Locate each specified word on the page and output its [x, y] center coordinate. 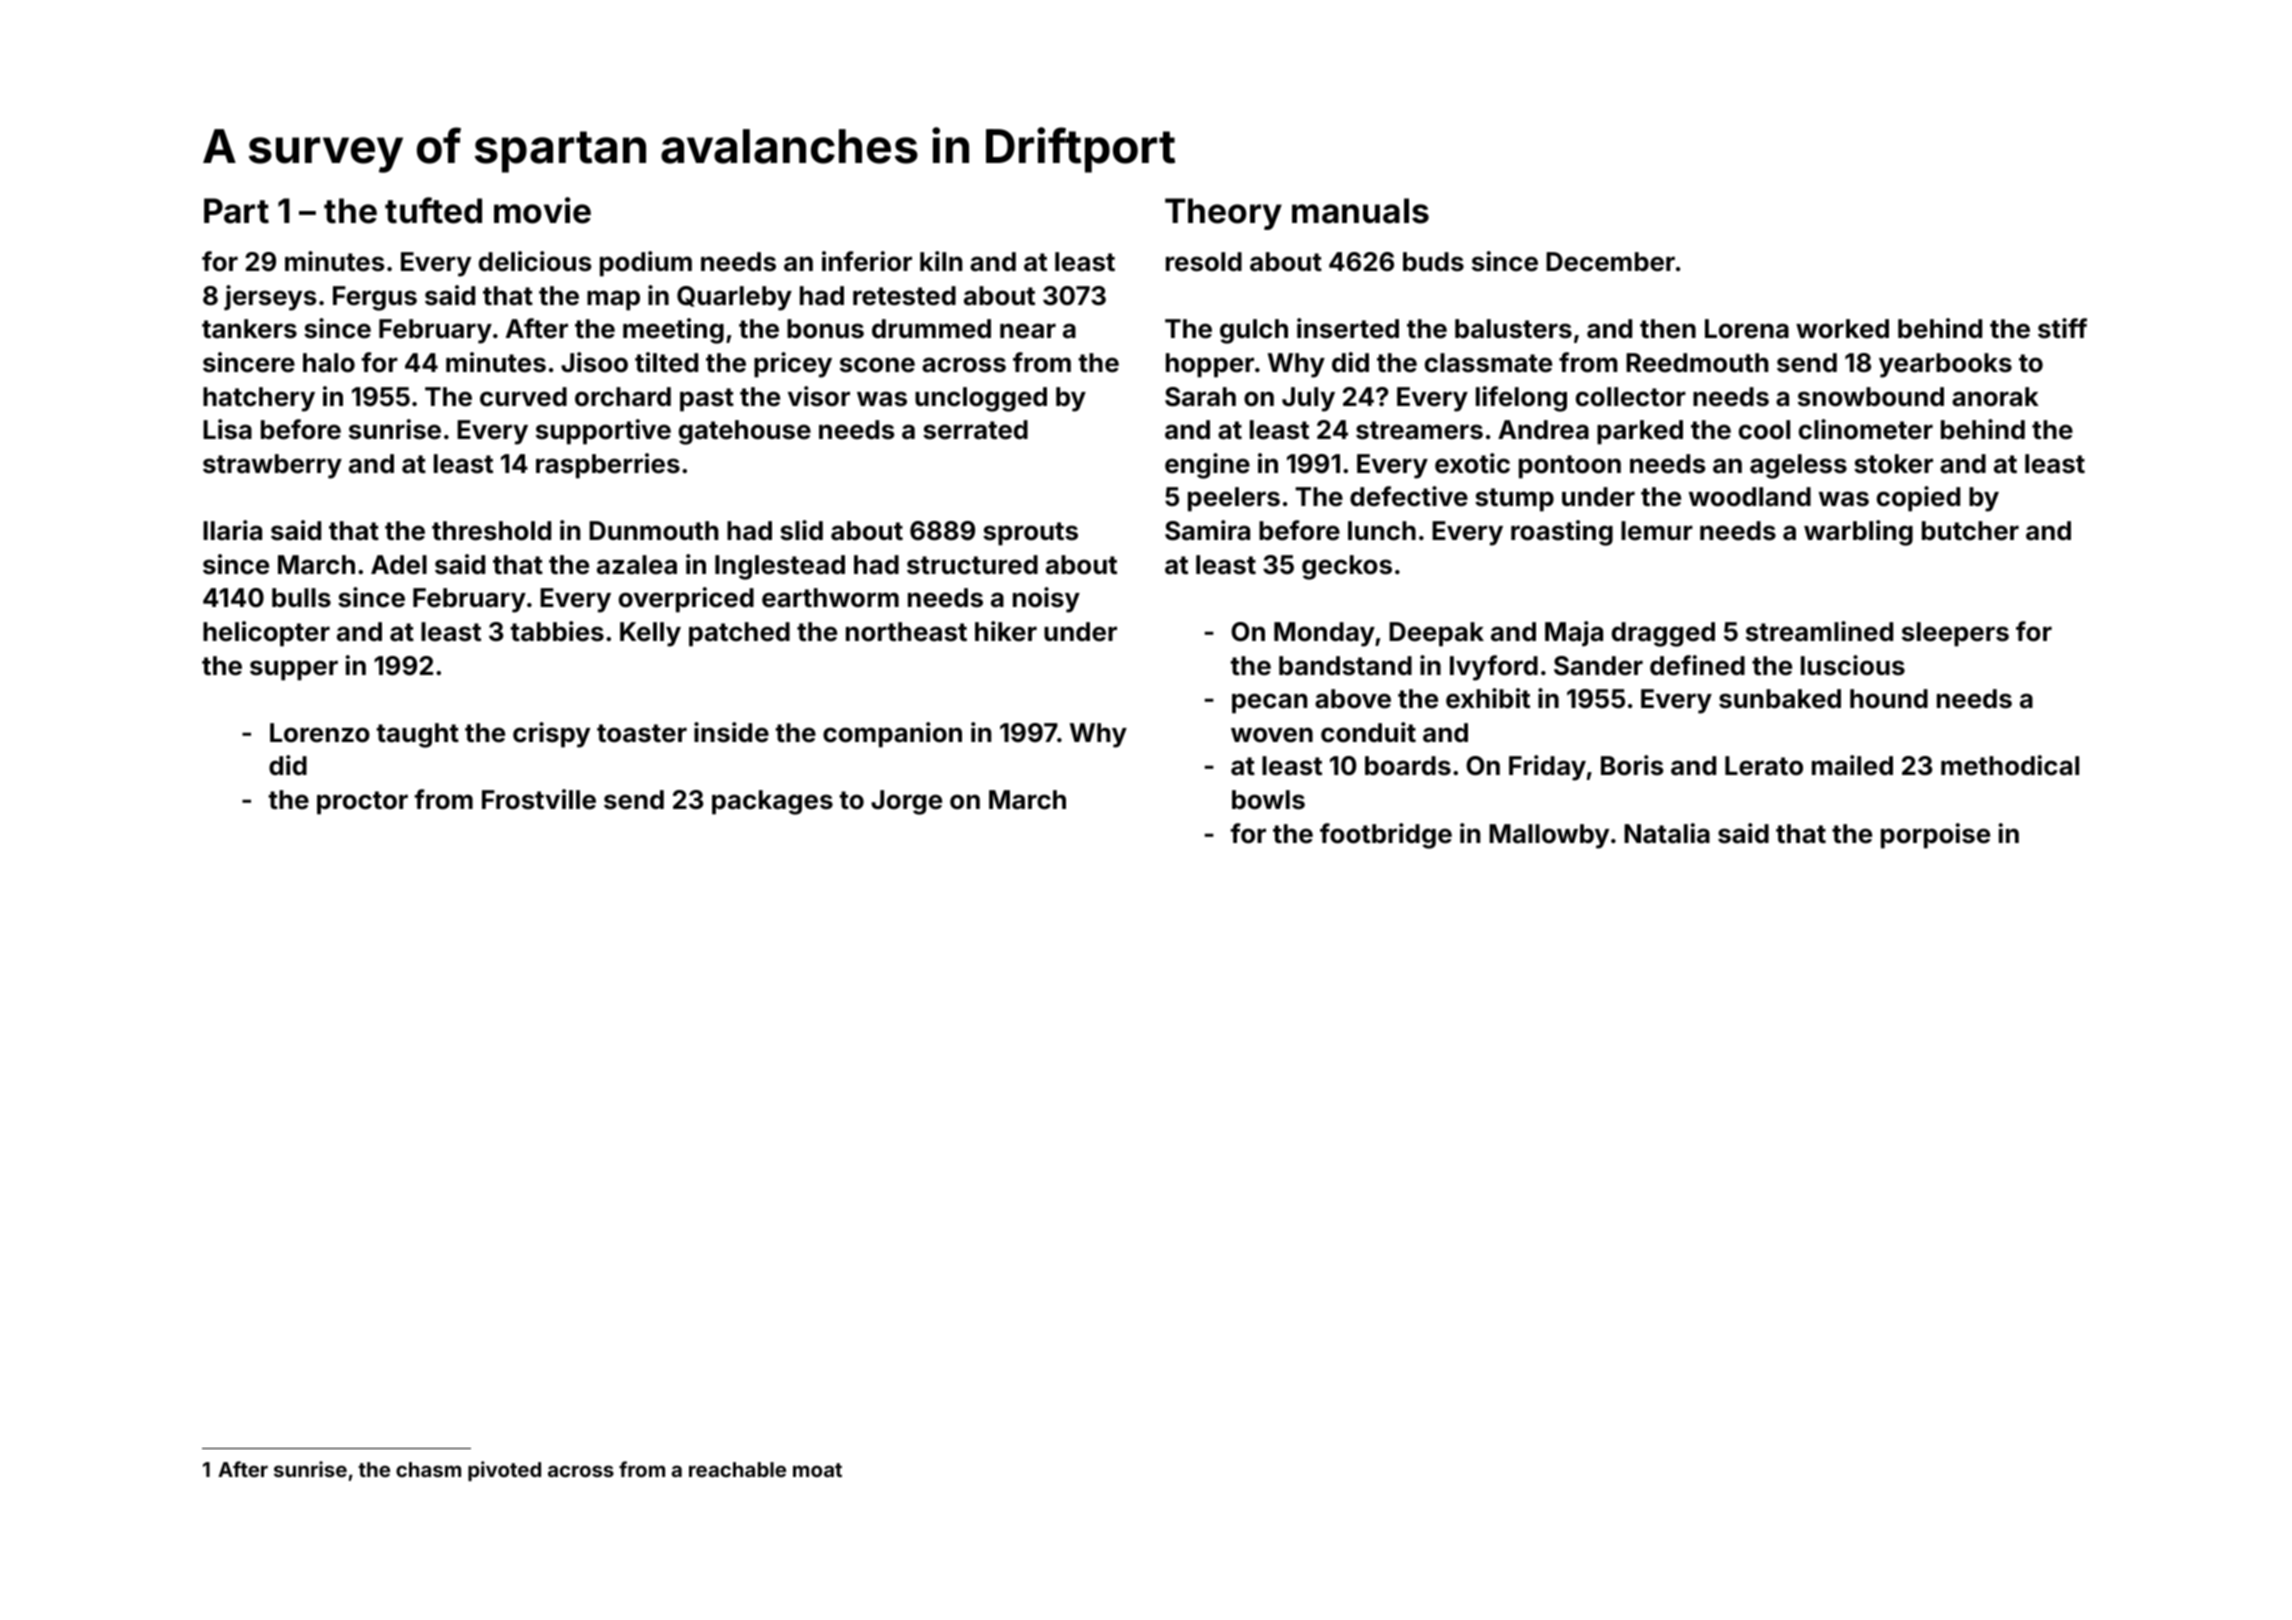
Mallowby [1549, 836]
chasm [428, 1469]
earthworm [830, 598]
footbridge [1386, 836]
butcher [1970, 531]
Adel [399, 565]
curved [523, 397]
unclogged [981, 399]
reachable [737, 1469]
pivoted [504, 1471]
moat [817, 1470]
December [1610, 262]
